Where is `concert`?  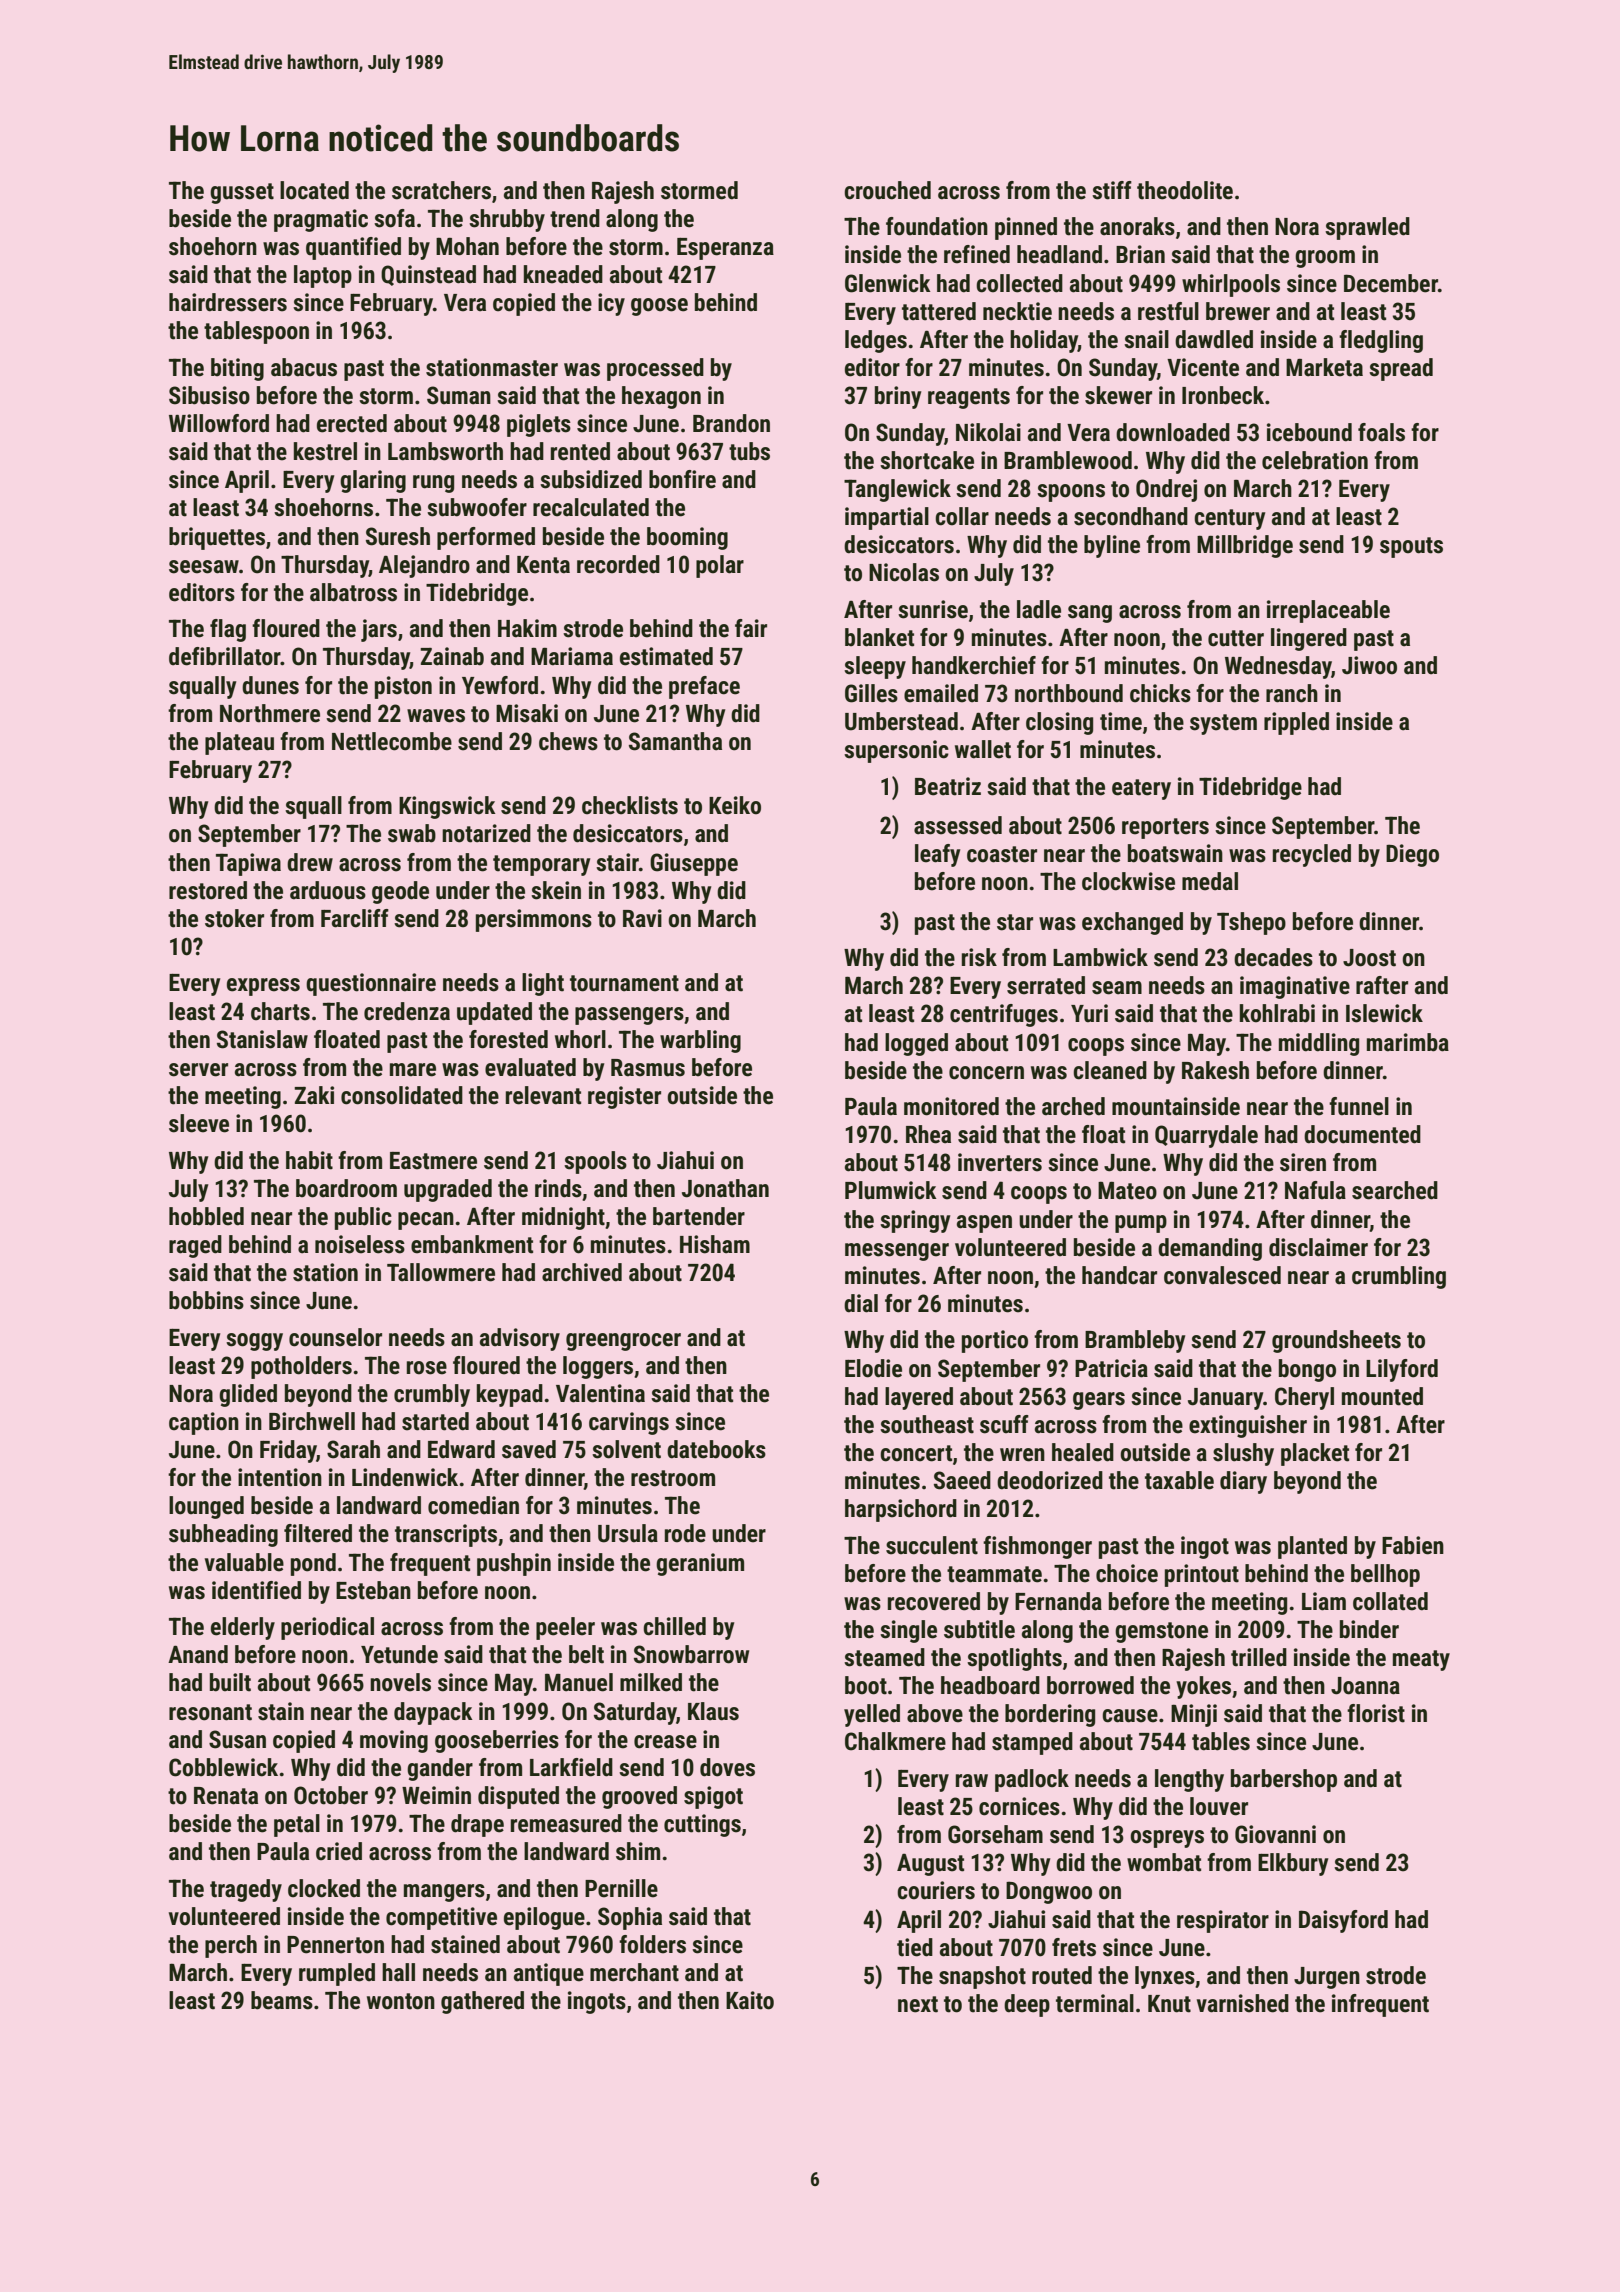 concert is located at coordinates (916, 1453).
